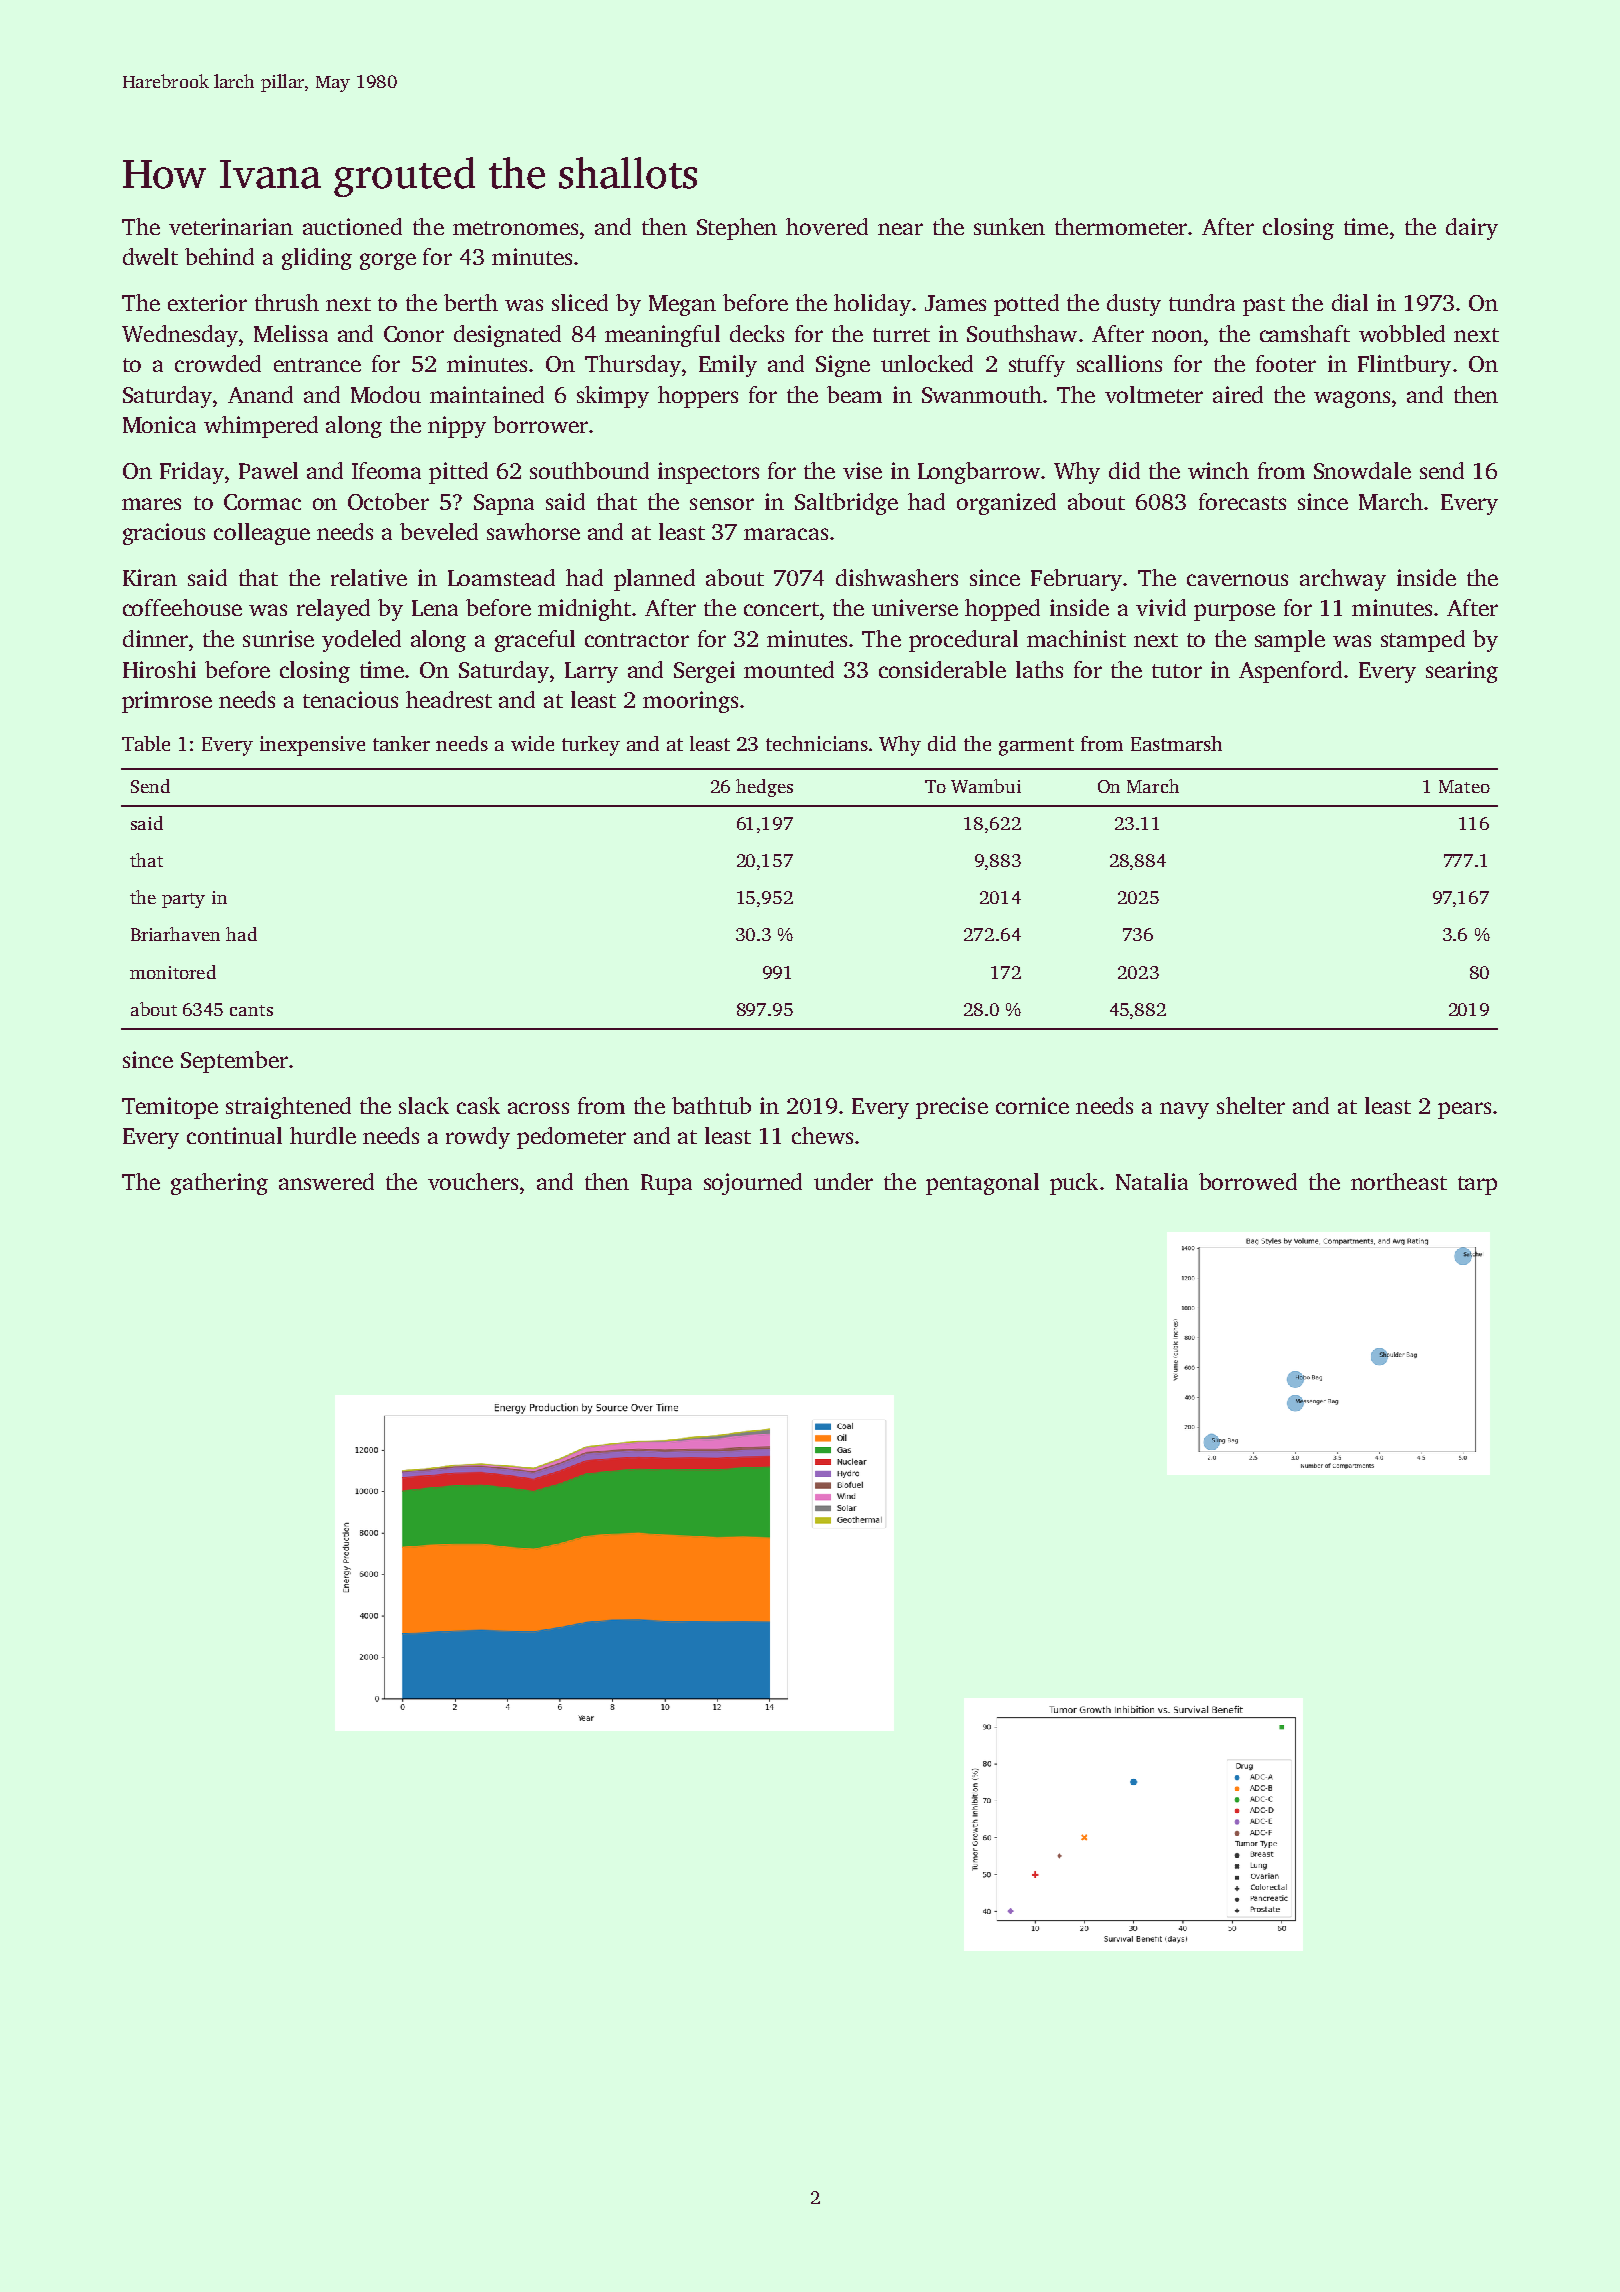 The image size is (1620, 2292). What do you see at coordinates (654, 580) in the page?
I see `planned` at bounding box center [654, 580].
